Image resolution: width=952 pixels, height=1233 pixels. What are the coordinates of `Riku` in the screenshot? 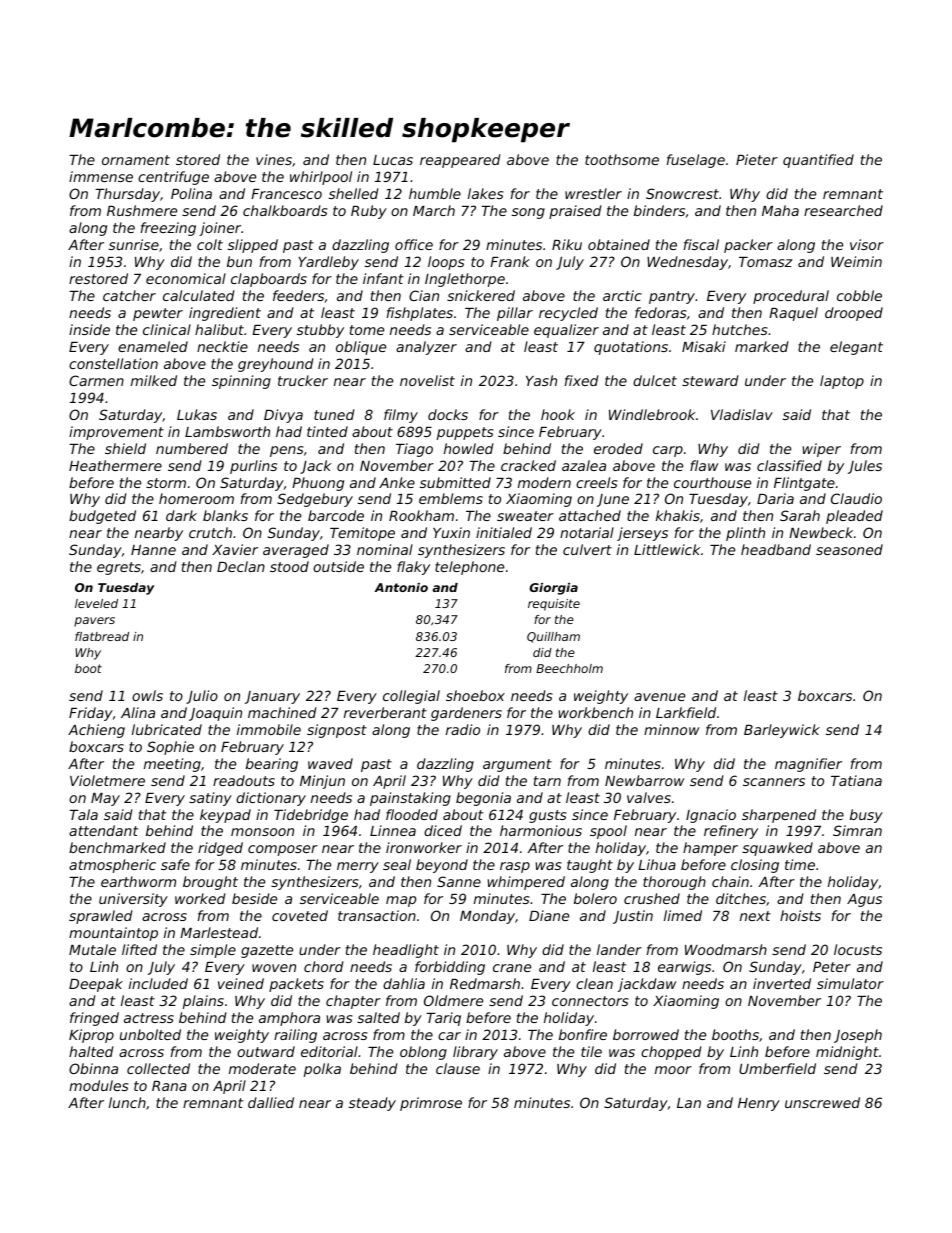 It's located at (567, 244).
